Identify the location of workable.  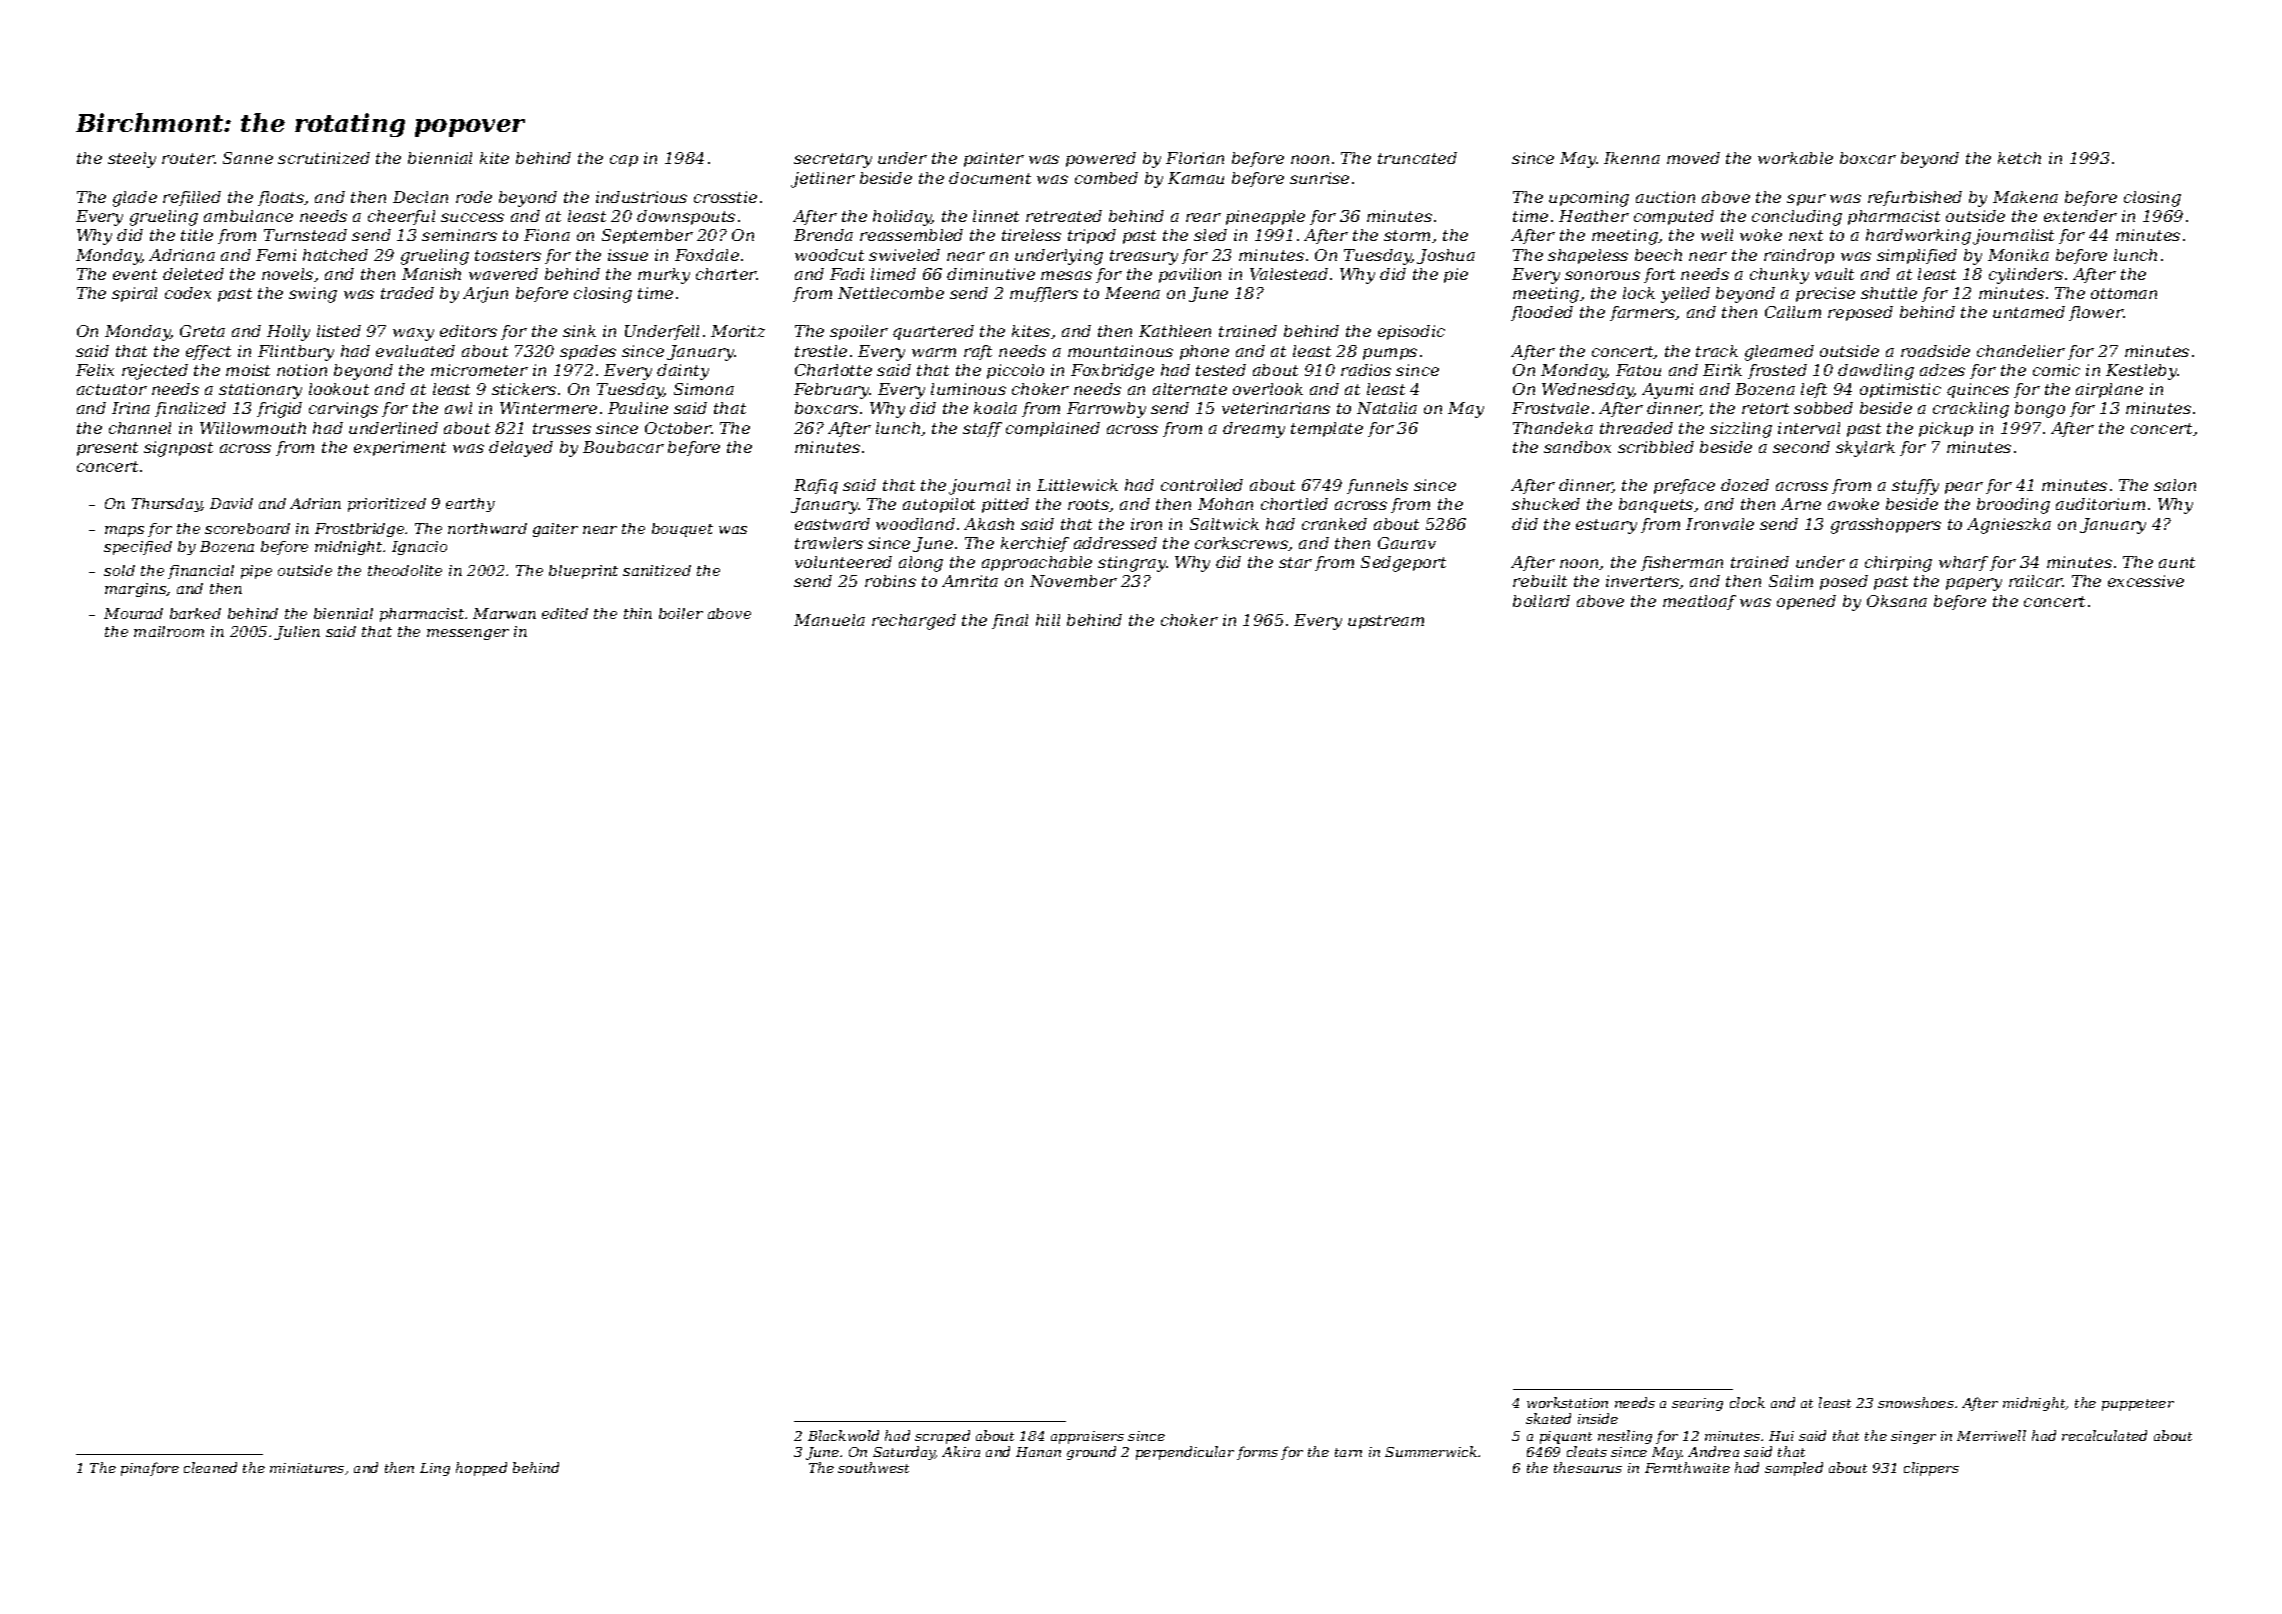
(1795, 158).
